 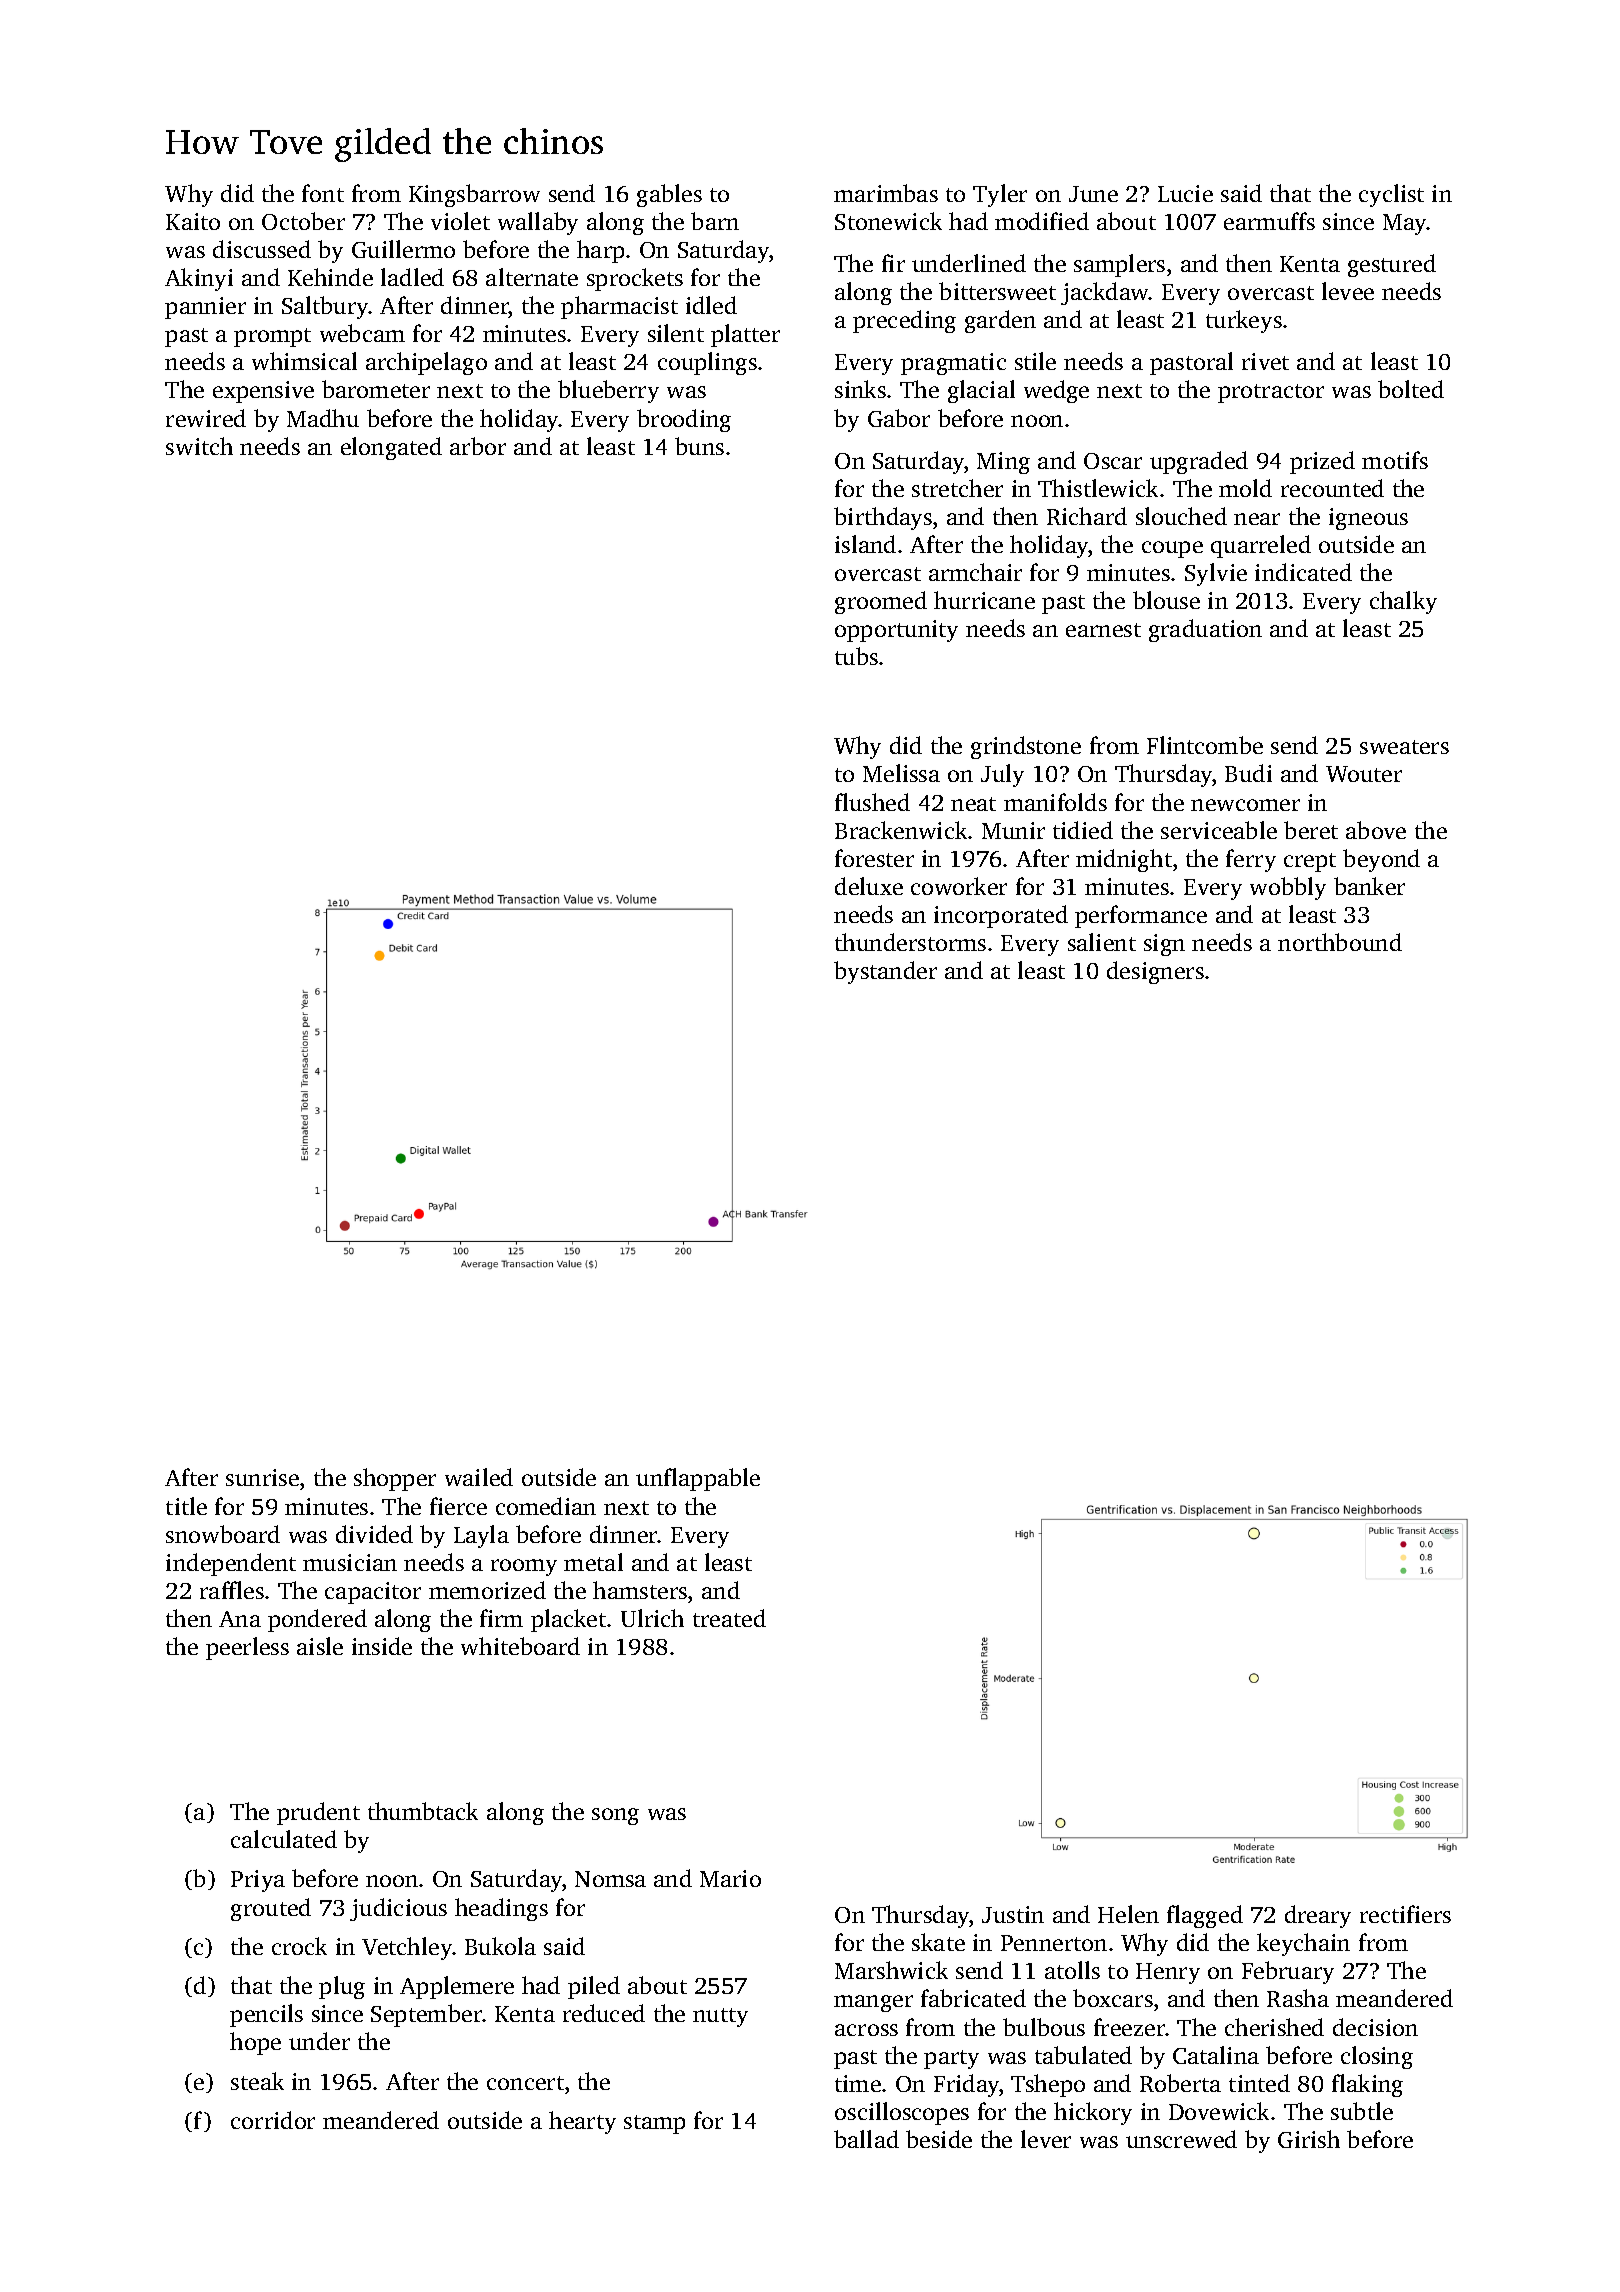 I want to click on switch, so click(x=199, y=446).
